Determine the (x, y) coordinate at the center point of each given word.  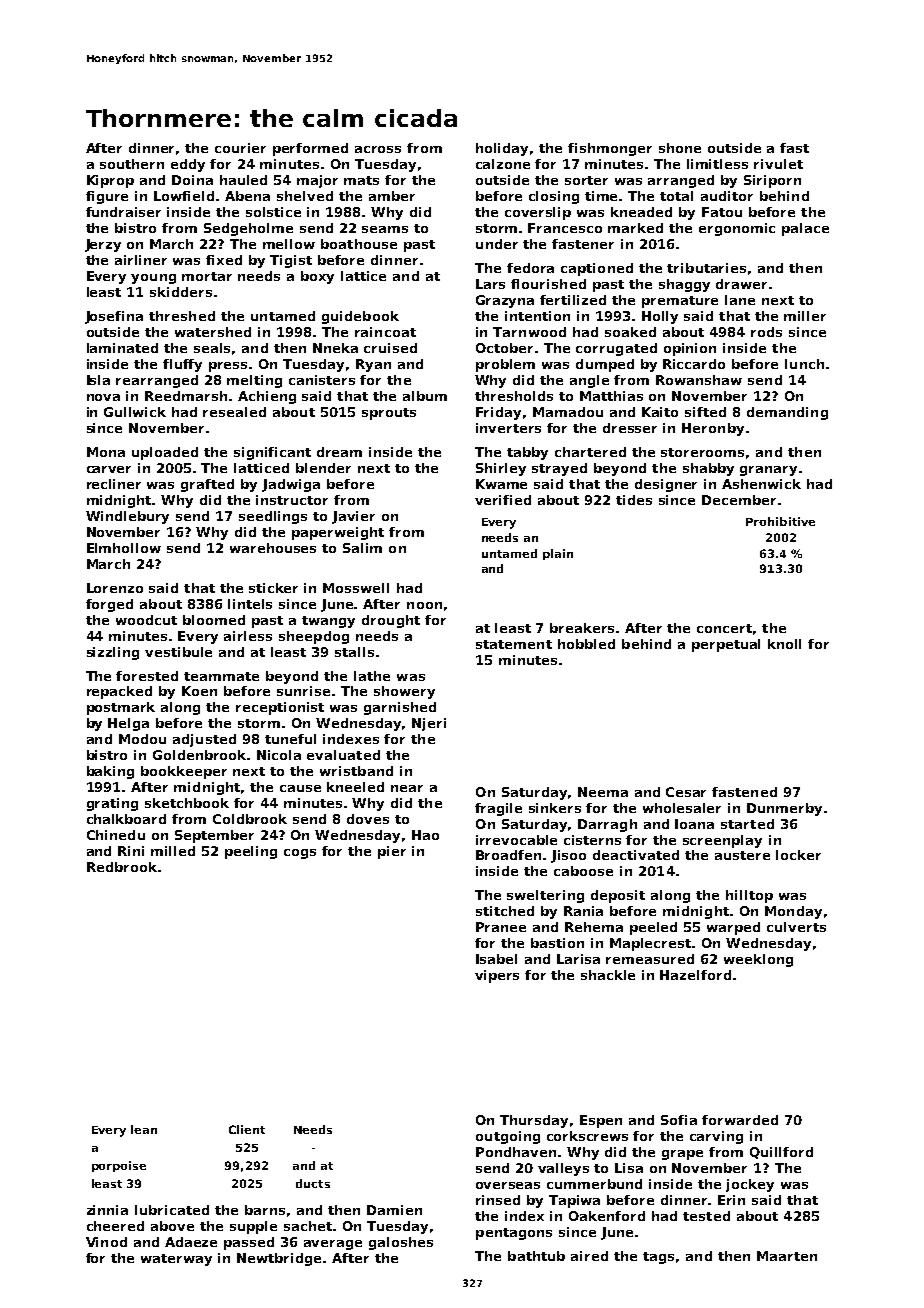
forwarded (740, 1120)
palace (805, 229)
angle (589, 381)
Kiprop (110, 181)
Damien (394, 1210)
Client (247, 1129)
